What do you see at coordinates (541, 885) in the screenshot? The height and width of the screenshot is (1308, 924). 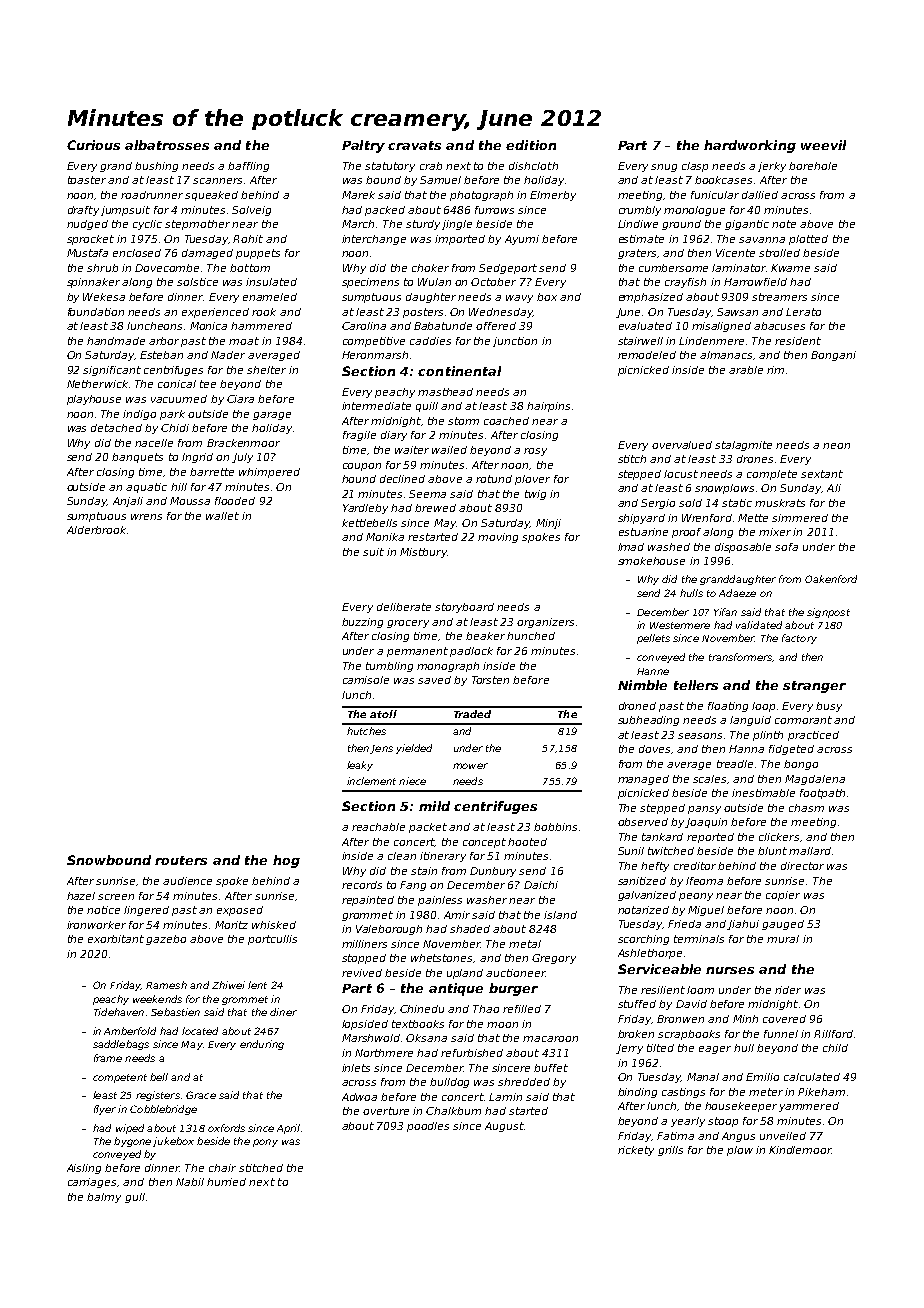 I see `Daichi` at bounding box center [541, 885].
